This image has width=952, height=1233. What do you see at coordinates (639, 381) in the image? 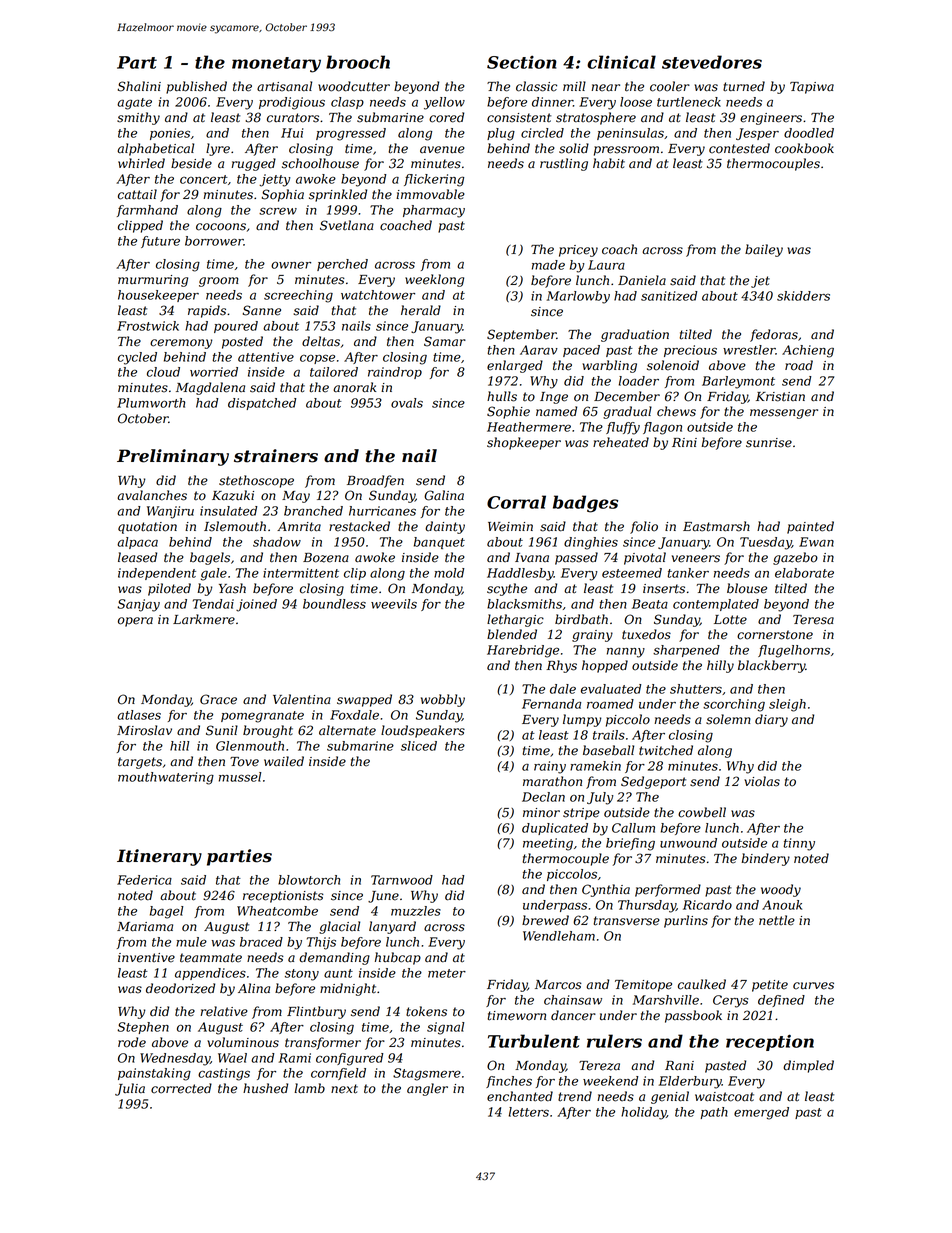
I see `loader` at bounding box center [639, 381].
